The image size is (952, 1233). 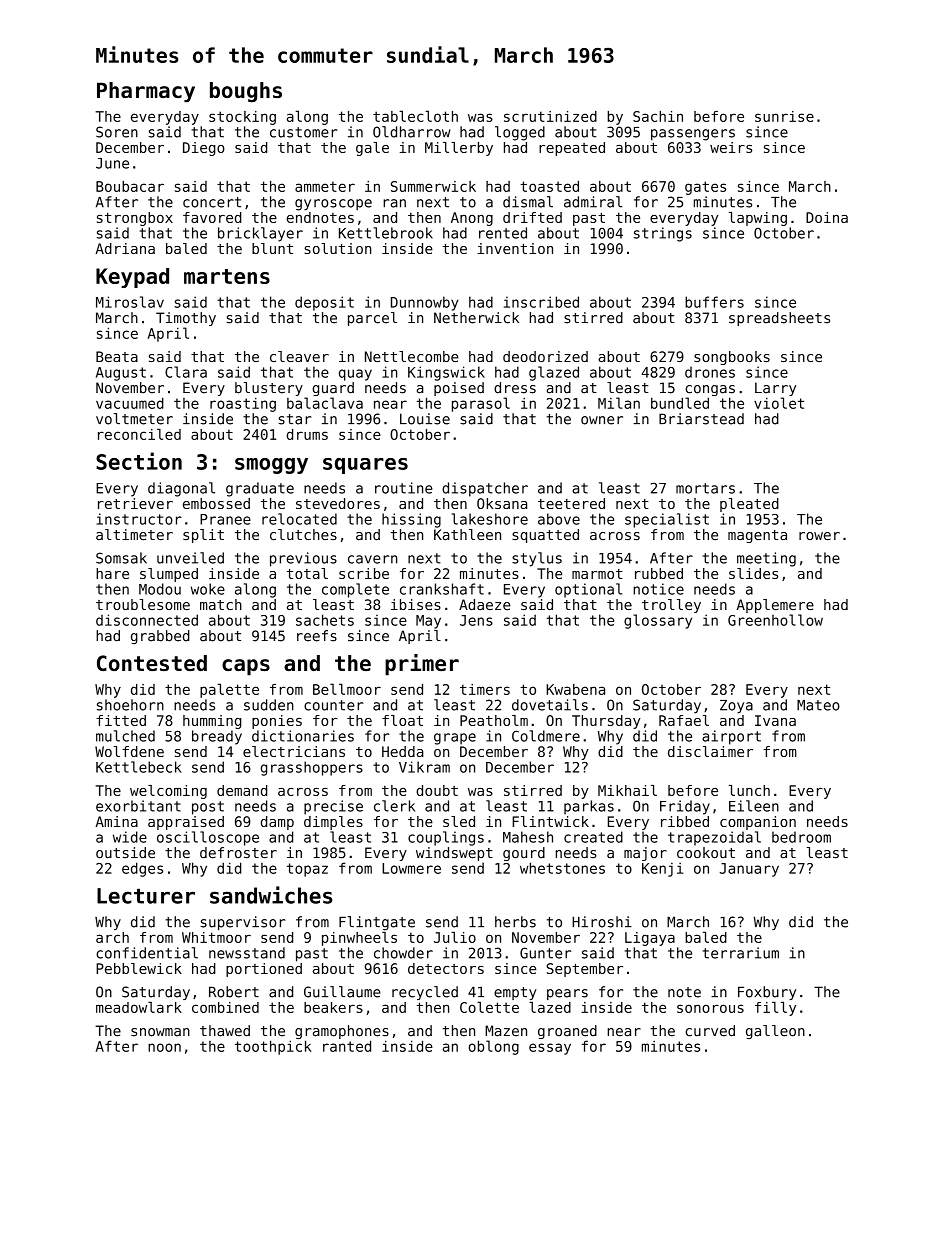 What do you see at coordinates (753, 573) in the screenshot?
I see `slides` at bounding box center [753, 573].
